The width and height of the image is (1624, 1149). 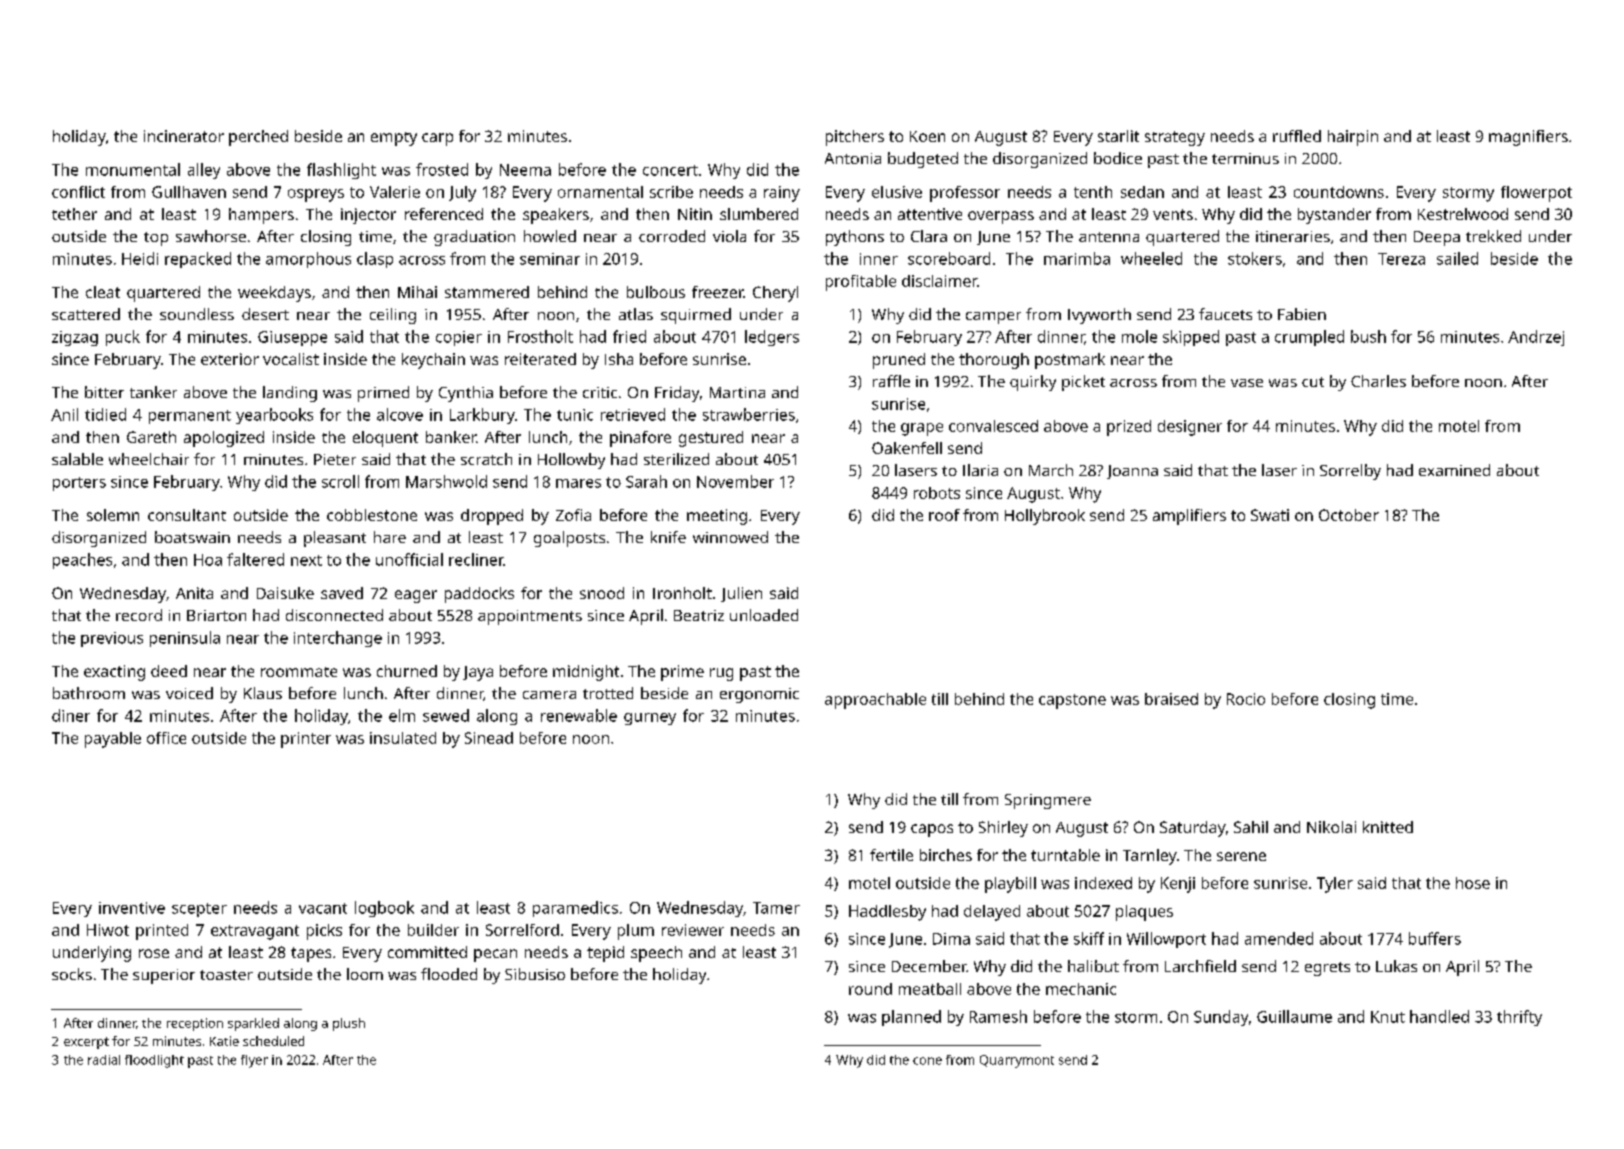 What do you see at coordinates (1246, 699) in the image?
I see `Rocio` at bounding box center [1246, 699].
